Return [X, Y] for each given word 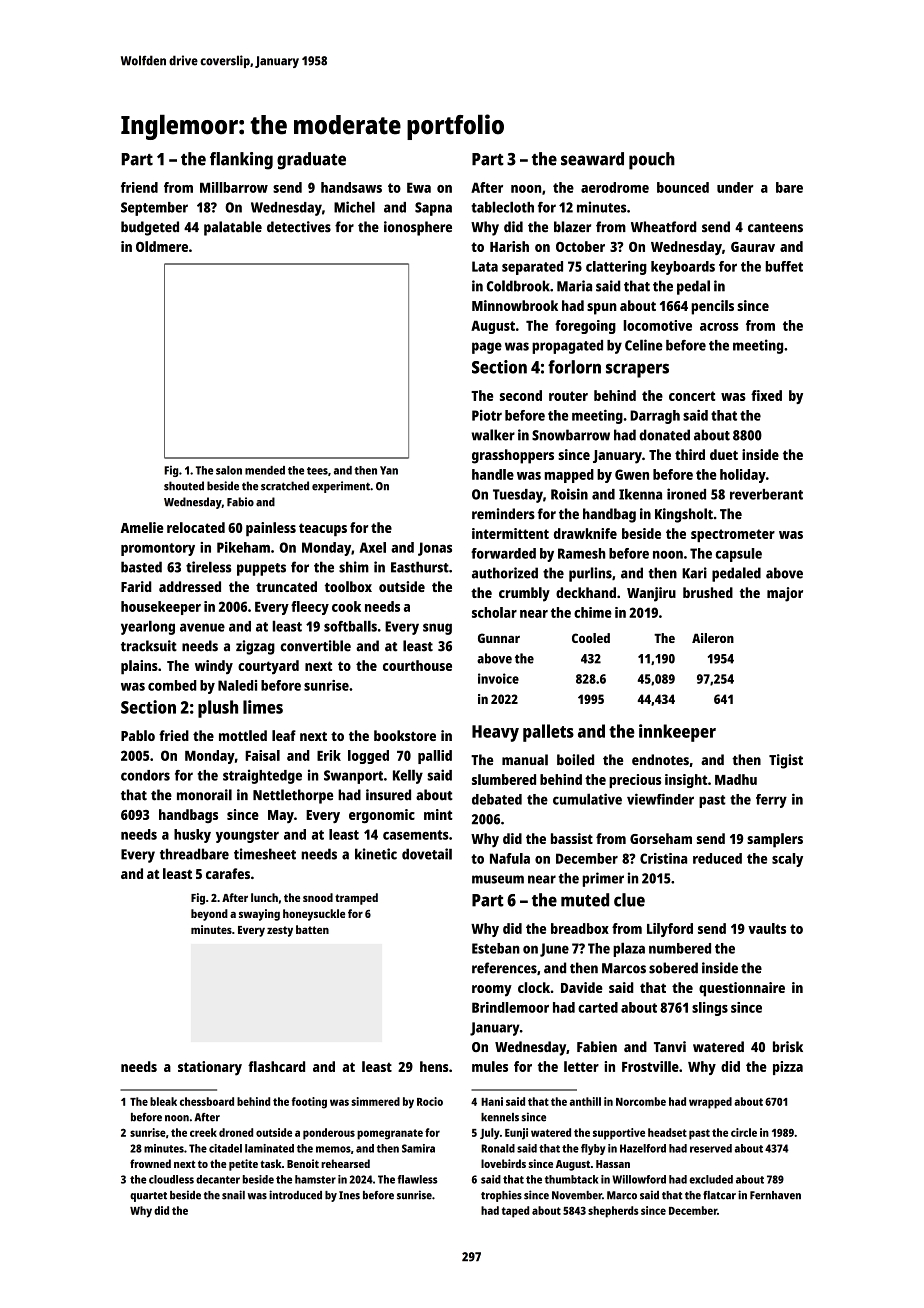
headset [667, 1132]
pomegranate [390, 1134]
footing [309, 1103]
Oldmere [162, 246]
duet [724, 454]
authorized [505, 573]
